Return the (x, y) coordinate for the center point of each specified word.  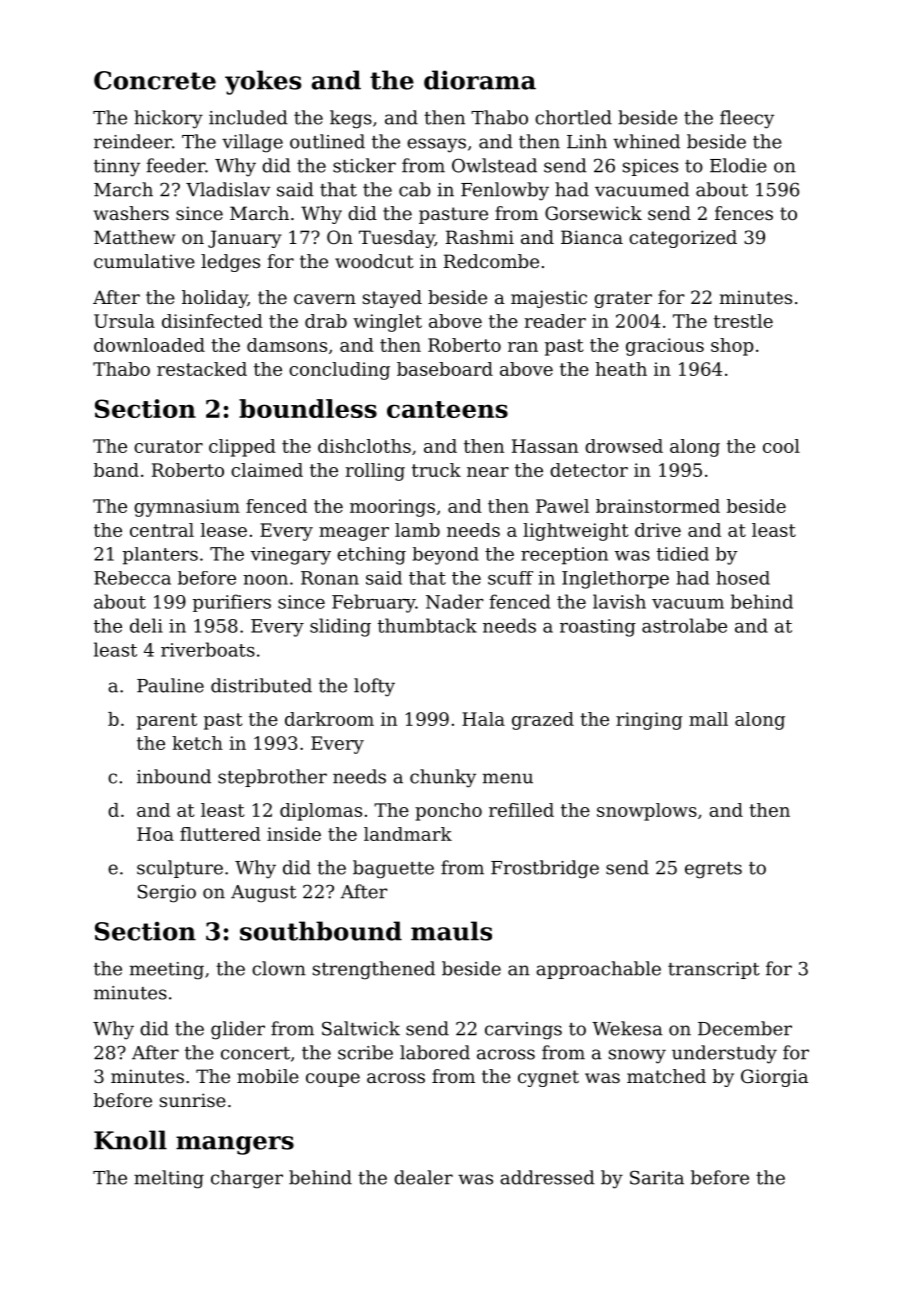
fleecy (747, 119)
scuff (510, 578)
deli (146, 625)
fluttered (220, 834)
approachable (598, 970)
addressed (547, 1177)
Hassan (545, 446)
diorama (480, 80)
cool (781, 446)
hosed (743, 578)
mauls (451, 931)
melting (169, 1179)
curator (168, 446)
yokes (263, 82)
